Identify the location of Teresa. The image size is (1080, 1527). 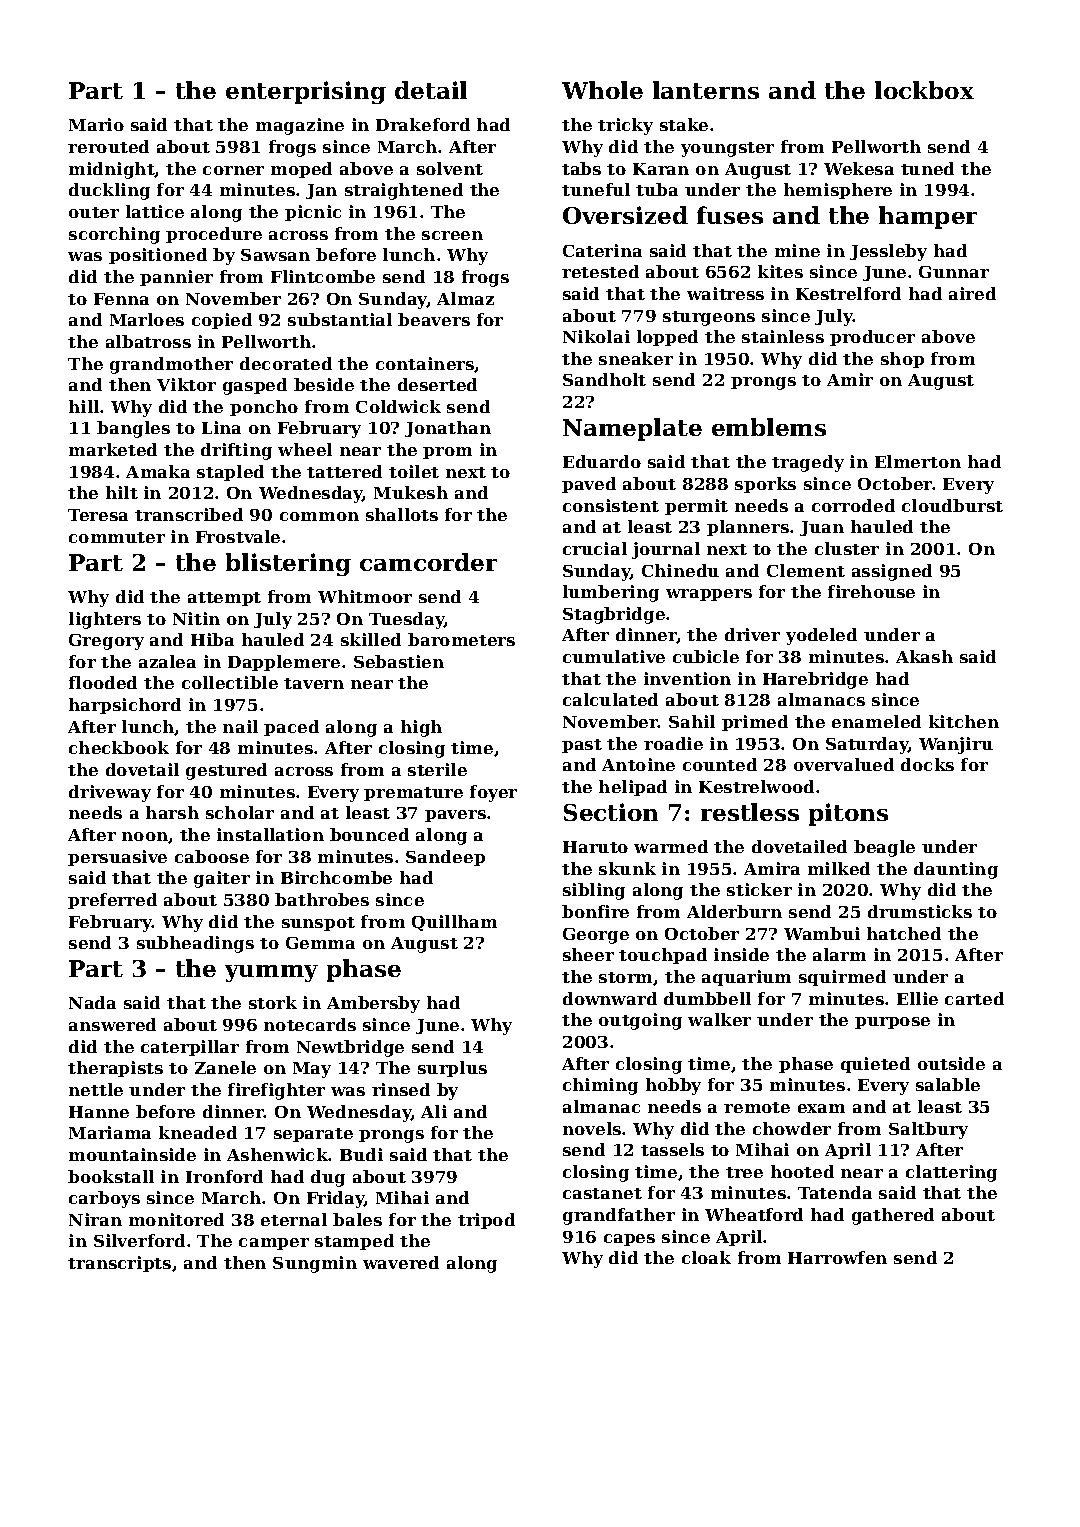
(98, 515).
